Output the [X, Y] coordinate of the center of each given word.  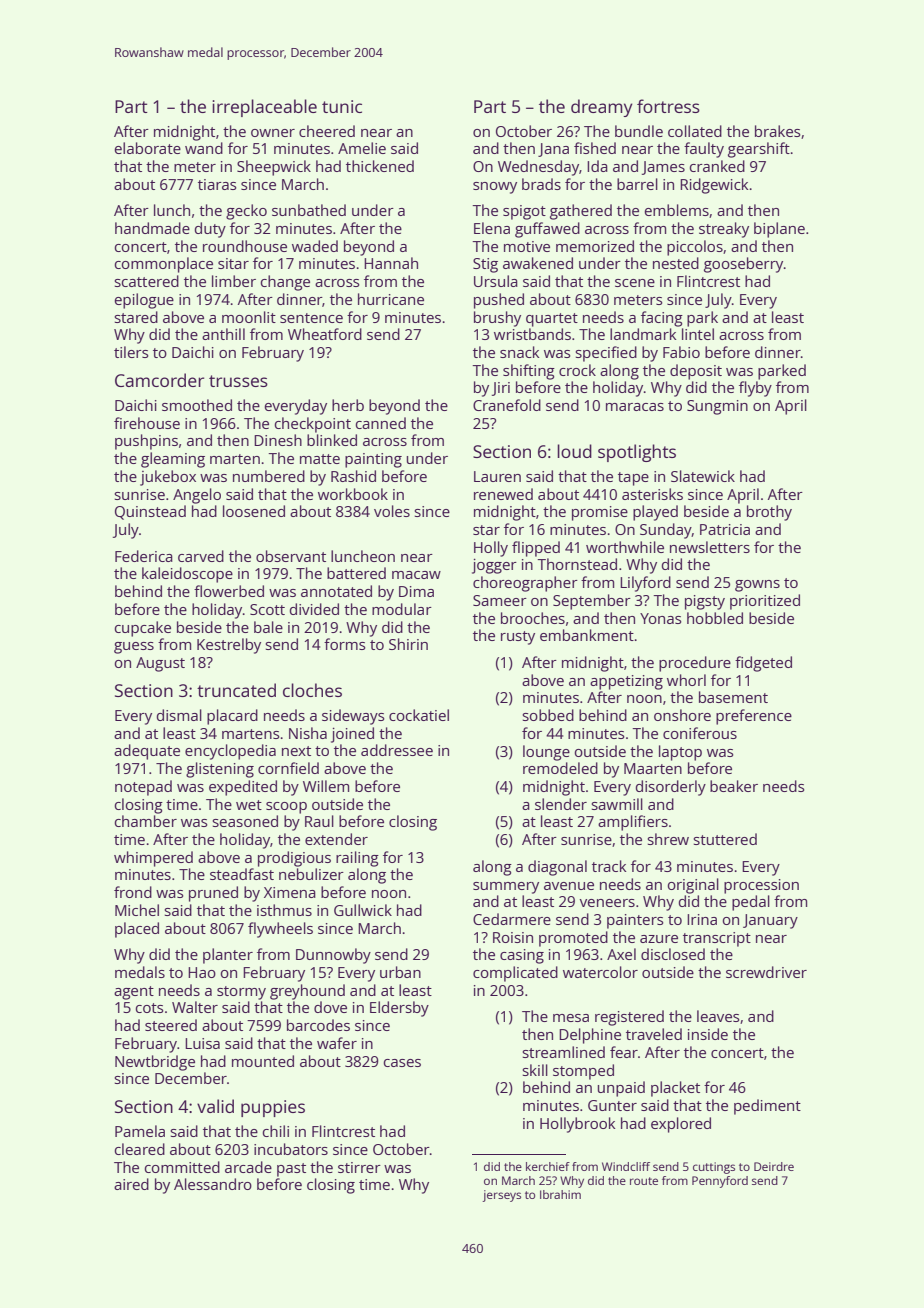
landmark [643, 334]
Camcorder [159, 380]
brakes [778, 131]
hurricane [391, 299]
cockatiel [419, 715]
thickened [380, 166]
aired [131, 1184]
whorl [686, 680]
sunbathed [309, 210]
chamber [146, 821]
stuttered [725, 839]
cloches [312, 690]
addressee [397, 750]
